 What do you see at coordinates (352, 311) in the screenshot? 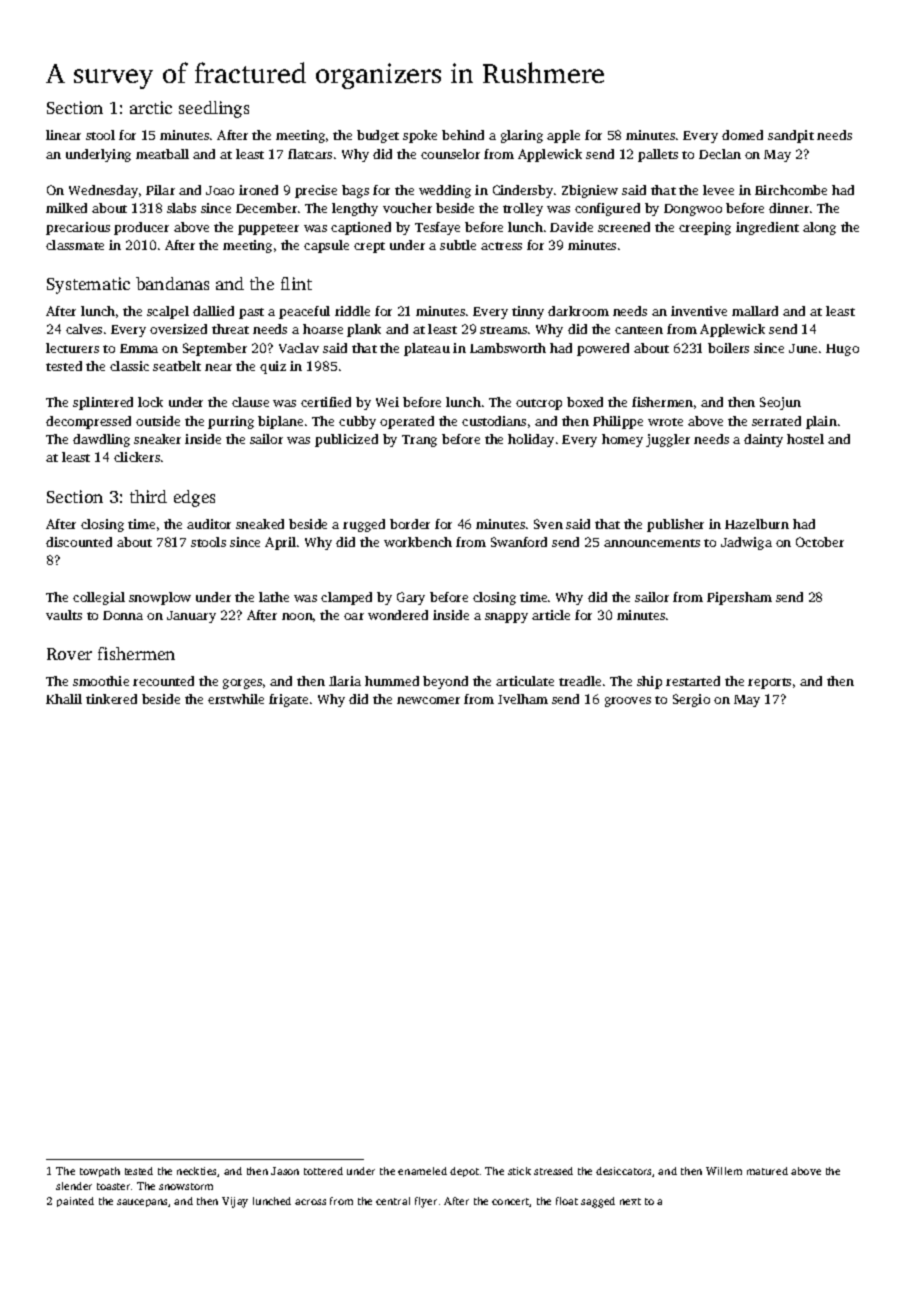
I see `riddle` at bounding box center [352, 311].
